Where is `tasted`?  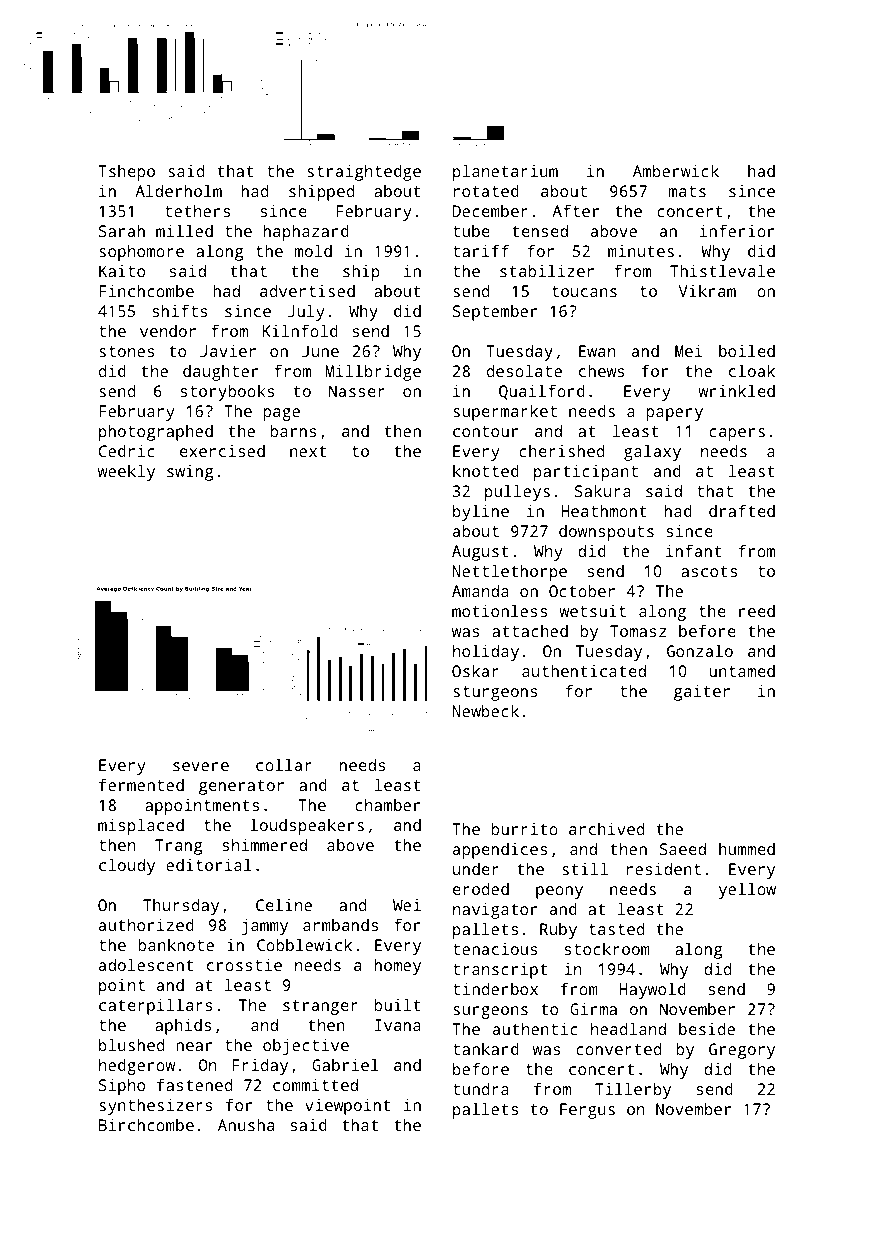 tasted is located at coordinates (616, 928).
